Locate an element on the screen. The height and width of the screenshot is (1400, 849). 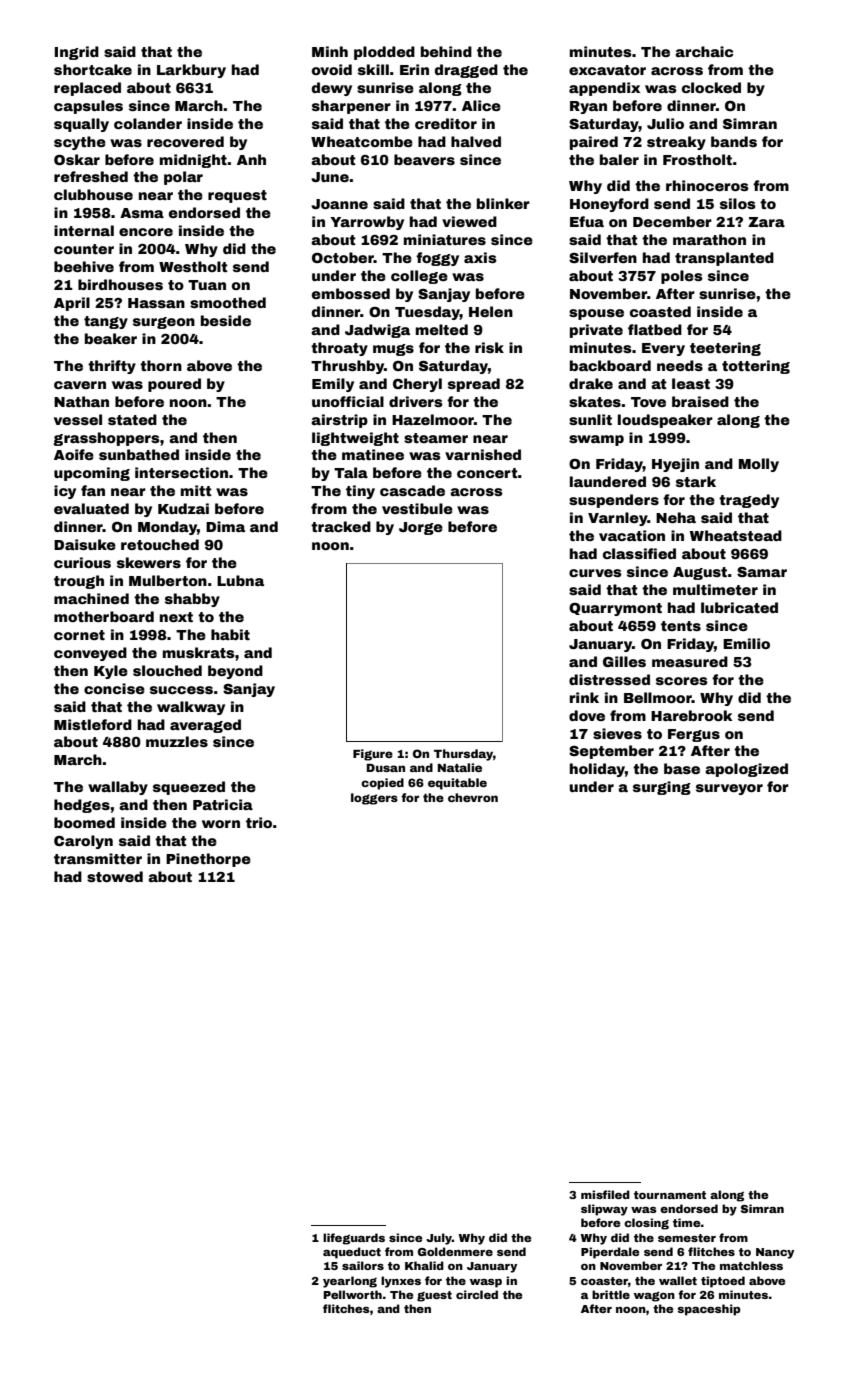
tracked is located at coordinates (341, 526).
